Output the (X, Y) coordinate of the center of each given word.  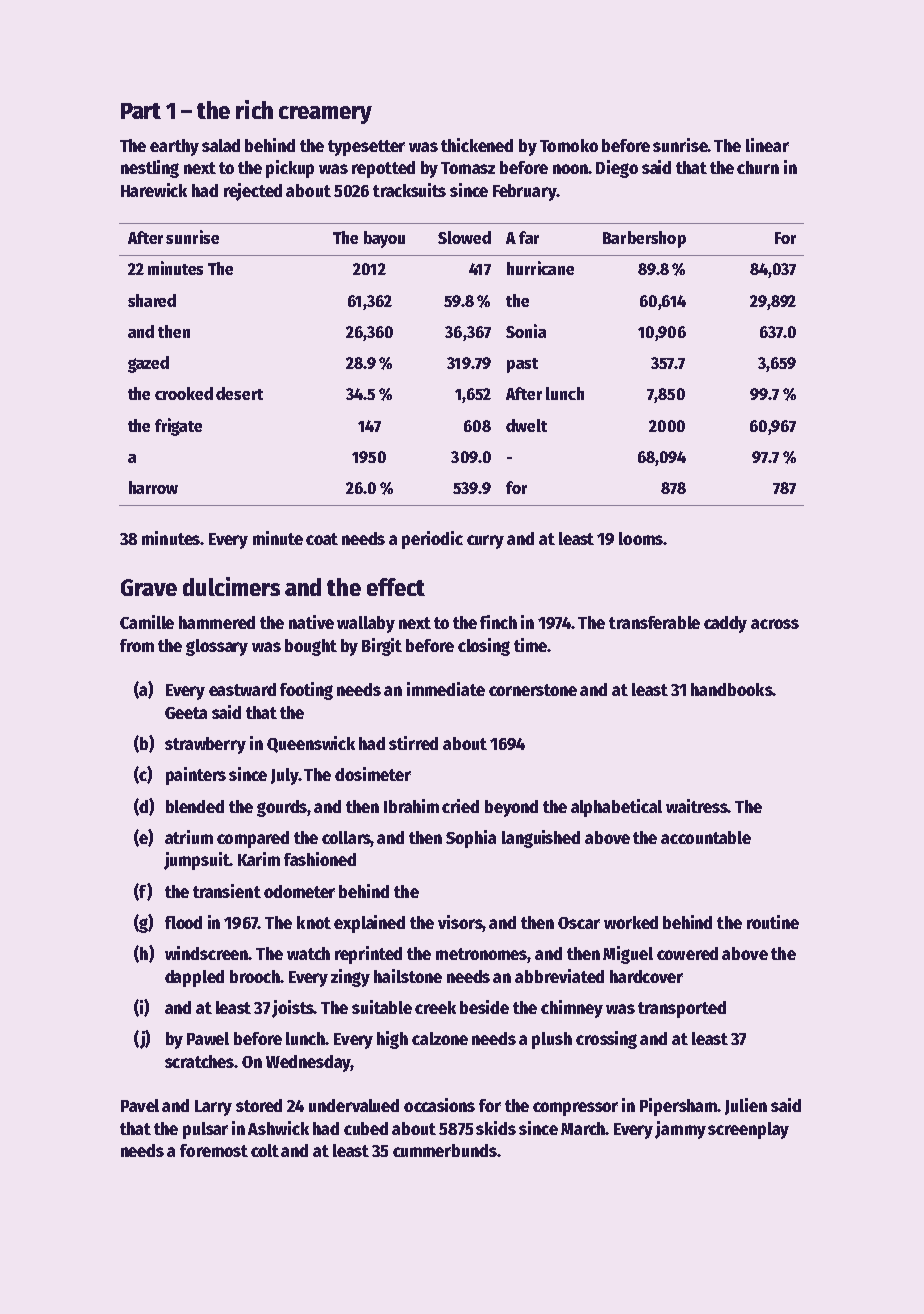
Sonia (526, 331)
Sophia (471, 839)
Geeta (186, 713)
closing (484, 647)
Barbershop (644, 239)
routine (773, 922)
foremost (214, 1150)
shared (152, 300)
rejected (253, 192)
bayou (384, 239)
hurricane (540, 268)
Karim (259, 859)
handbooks (731, 689)
